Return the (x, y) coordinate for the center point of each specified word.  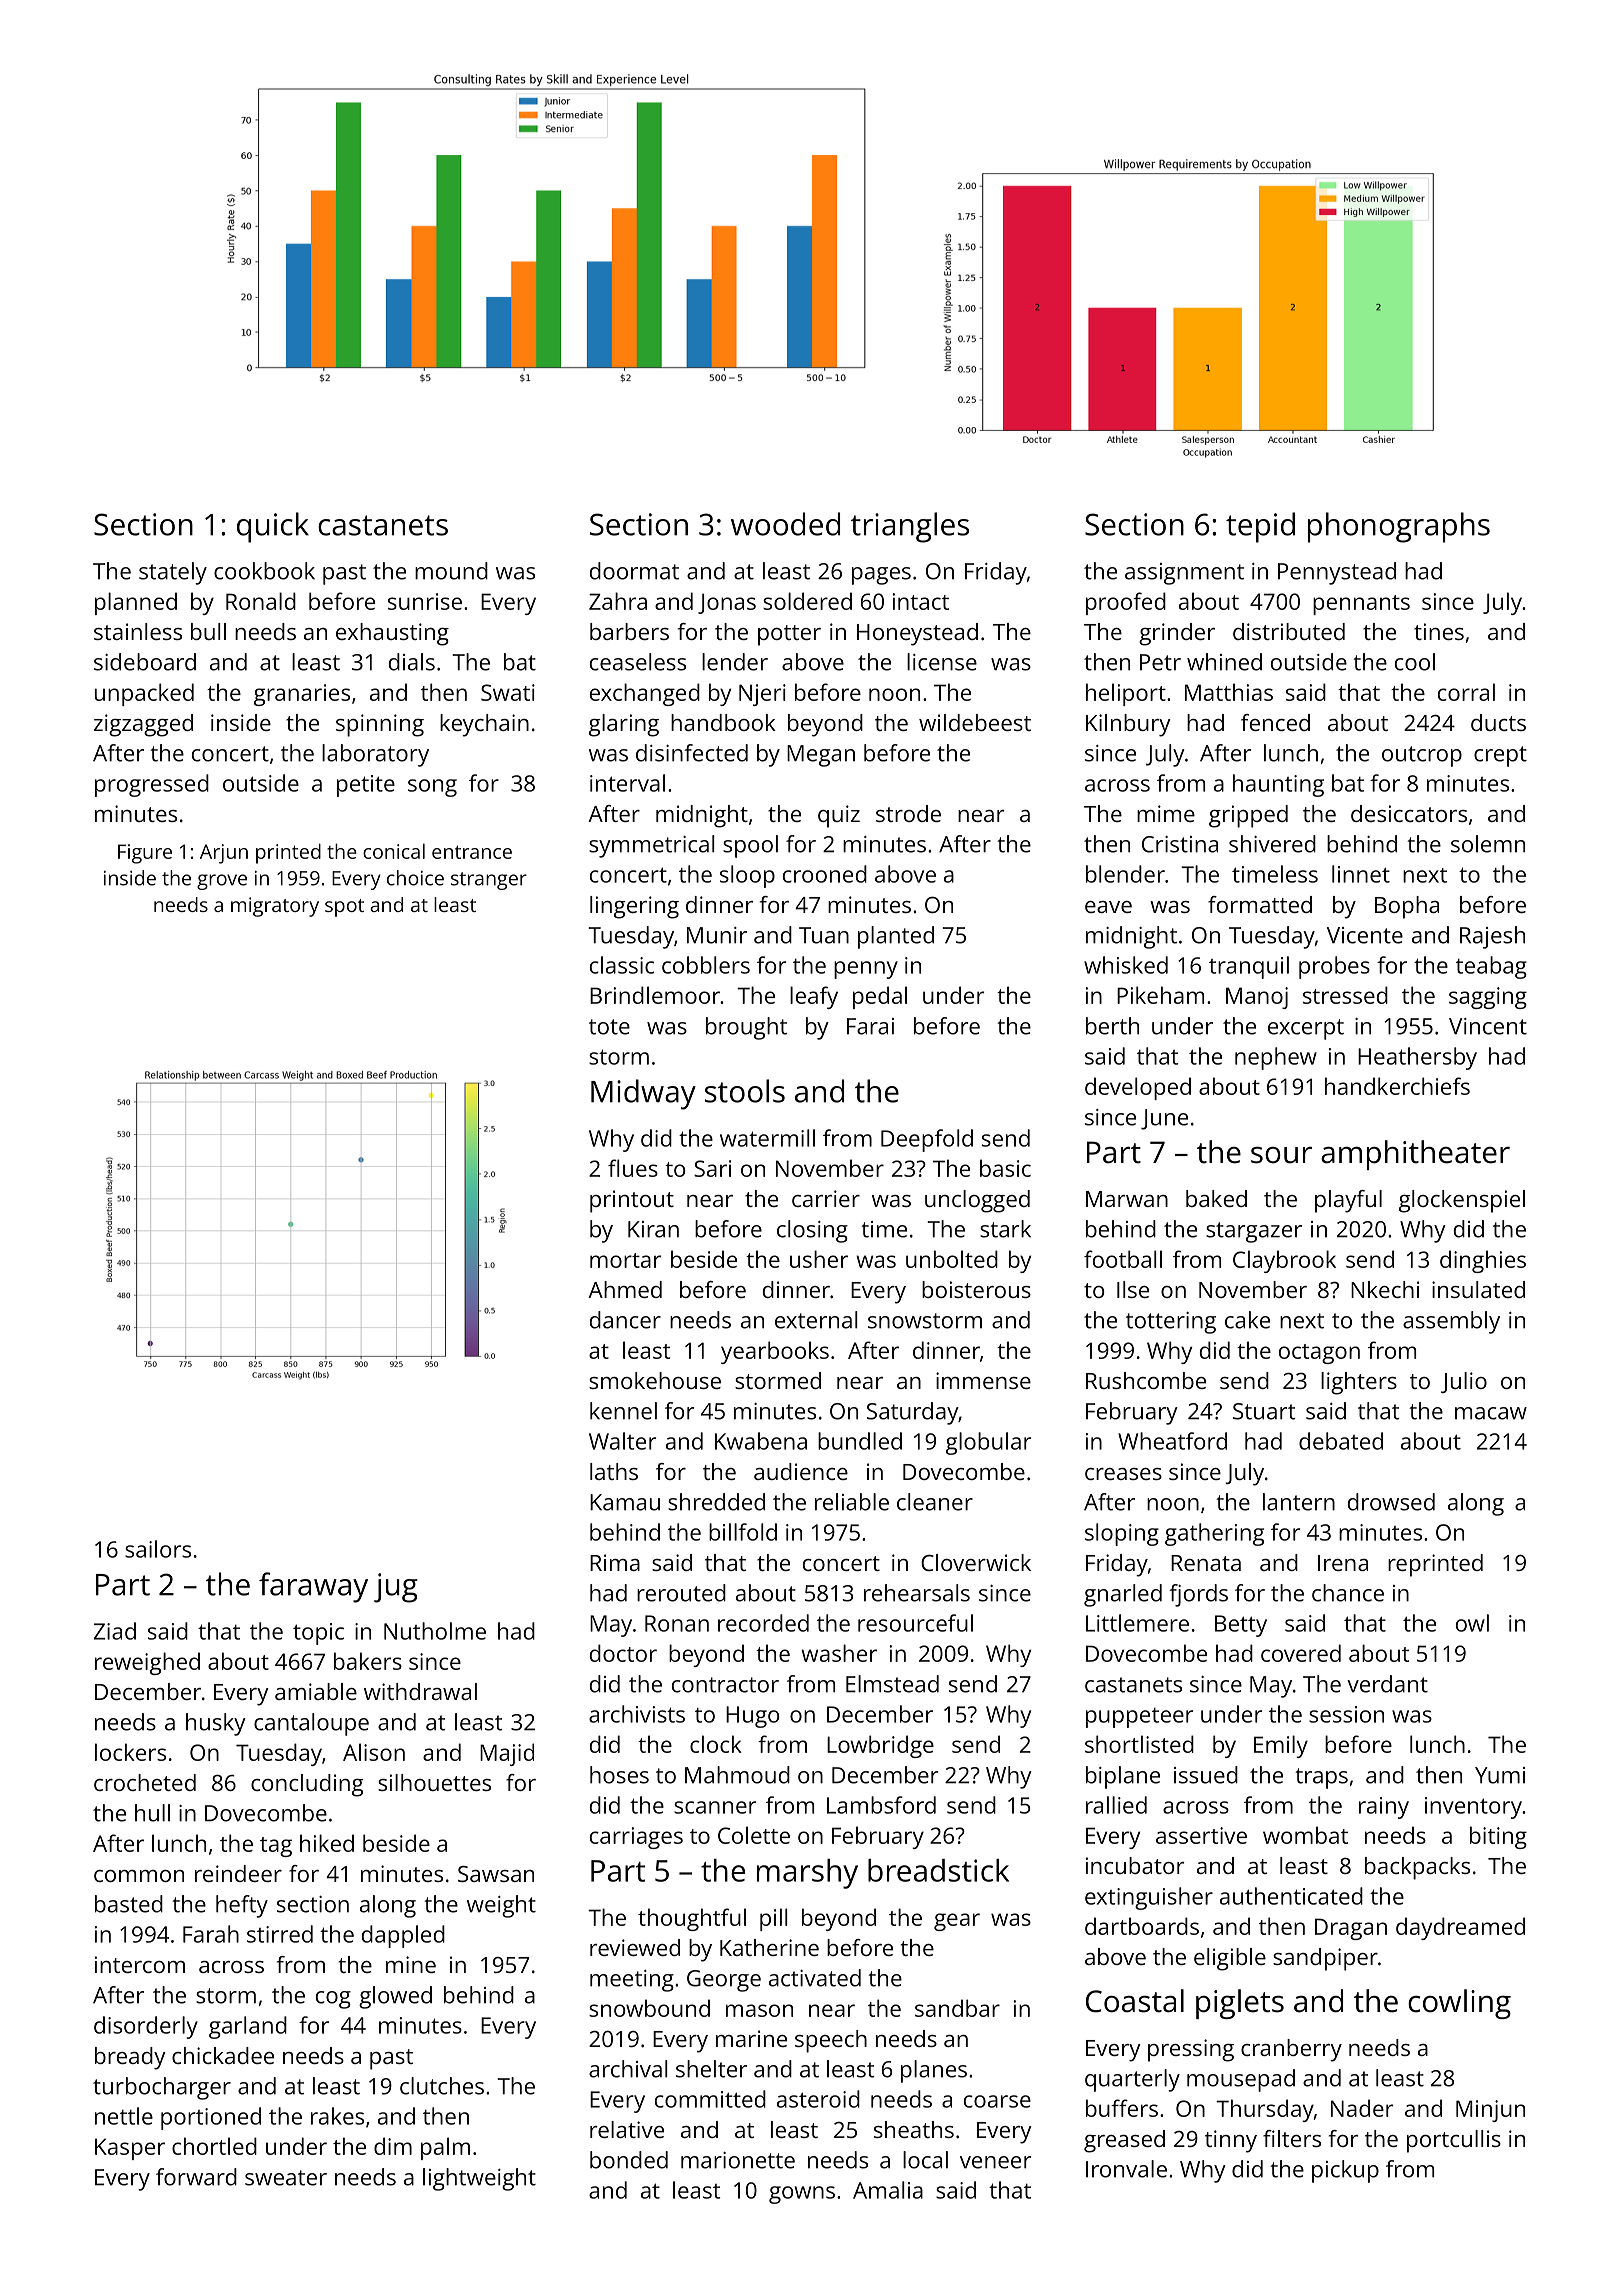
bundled (860, 1441)
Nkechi (1385, 1289)
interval (627, 783)
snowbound (649, 2008)
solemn (1488, 844)
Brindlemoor (655, 995)
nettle (124, 2116)
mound (451, 571)
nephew (1276, 1058)
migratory (275, 907)
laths (614, 1471)
